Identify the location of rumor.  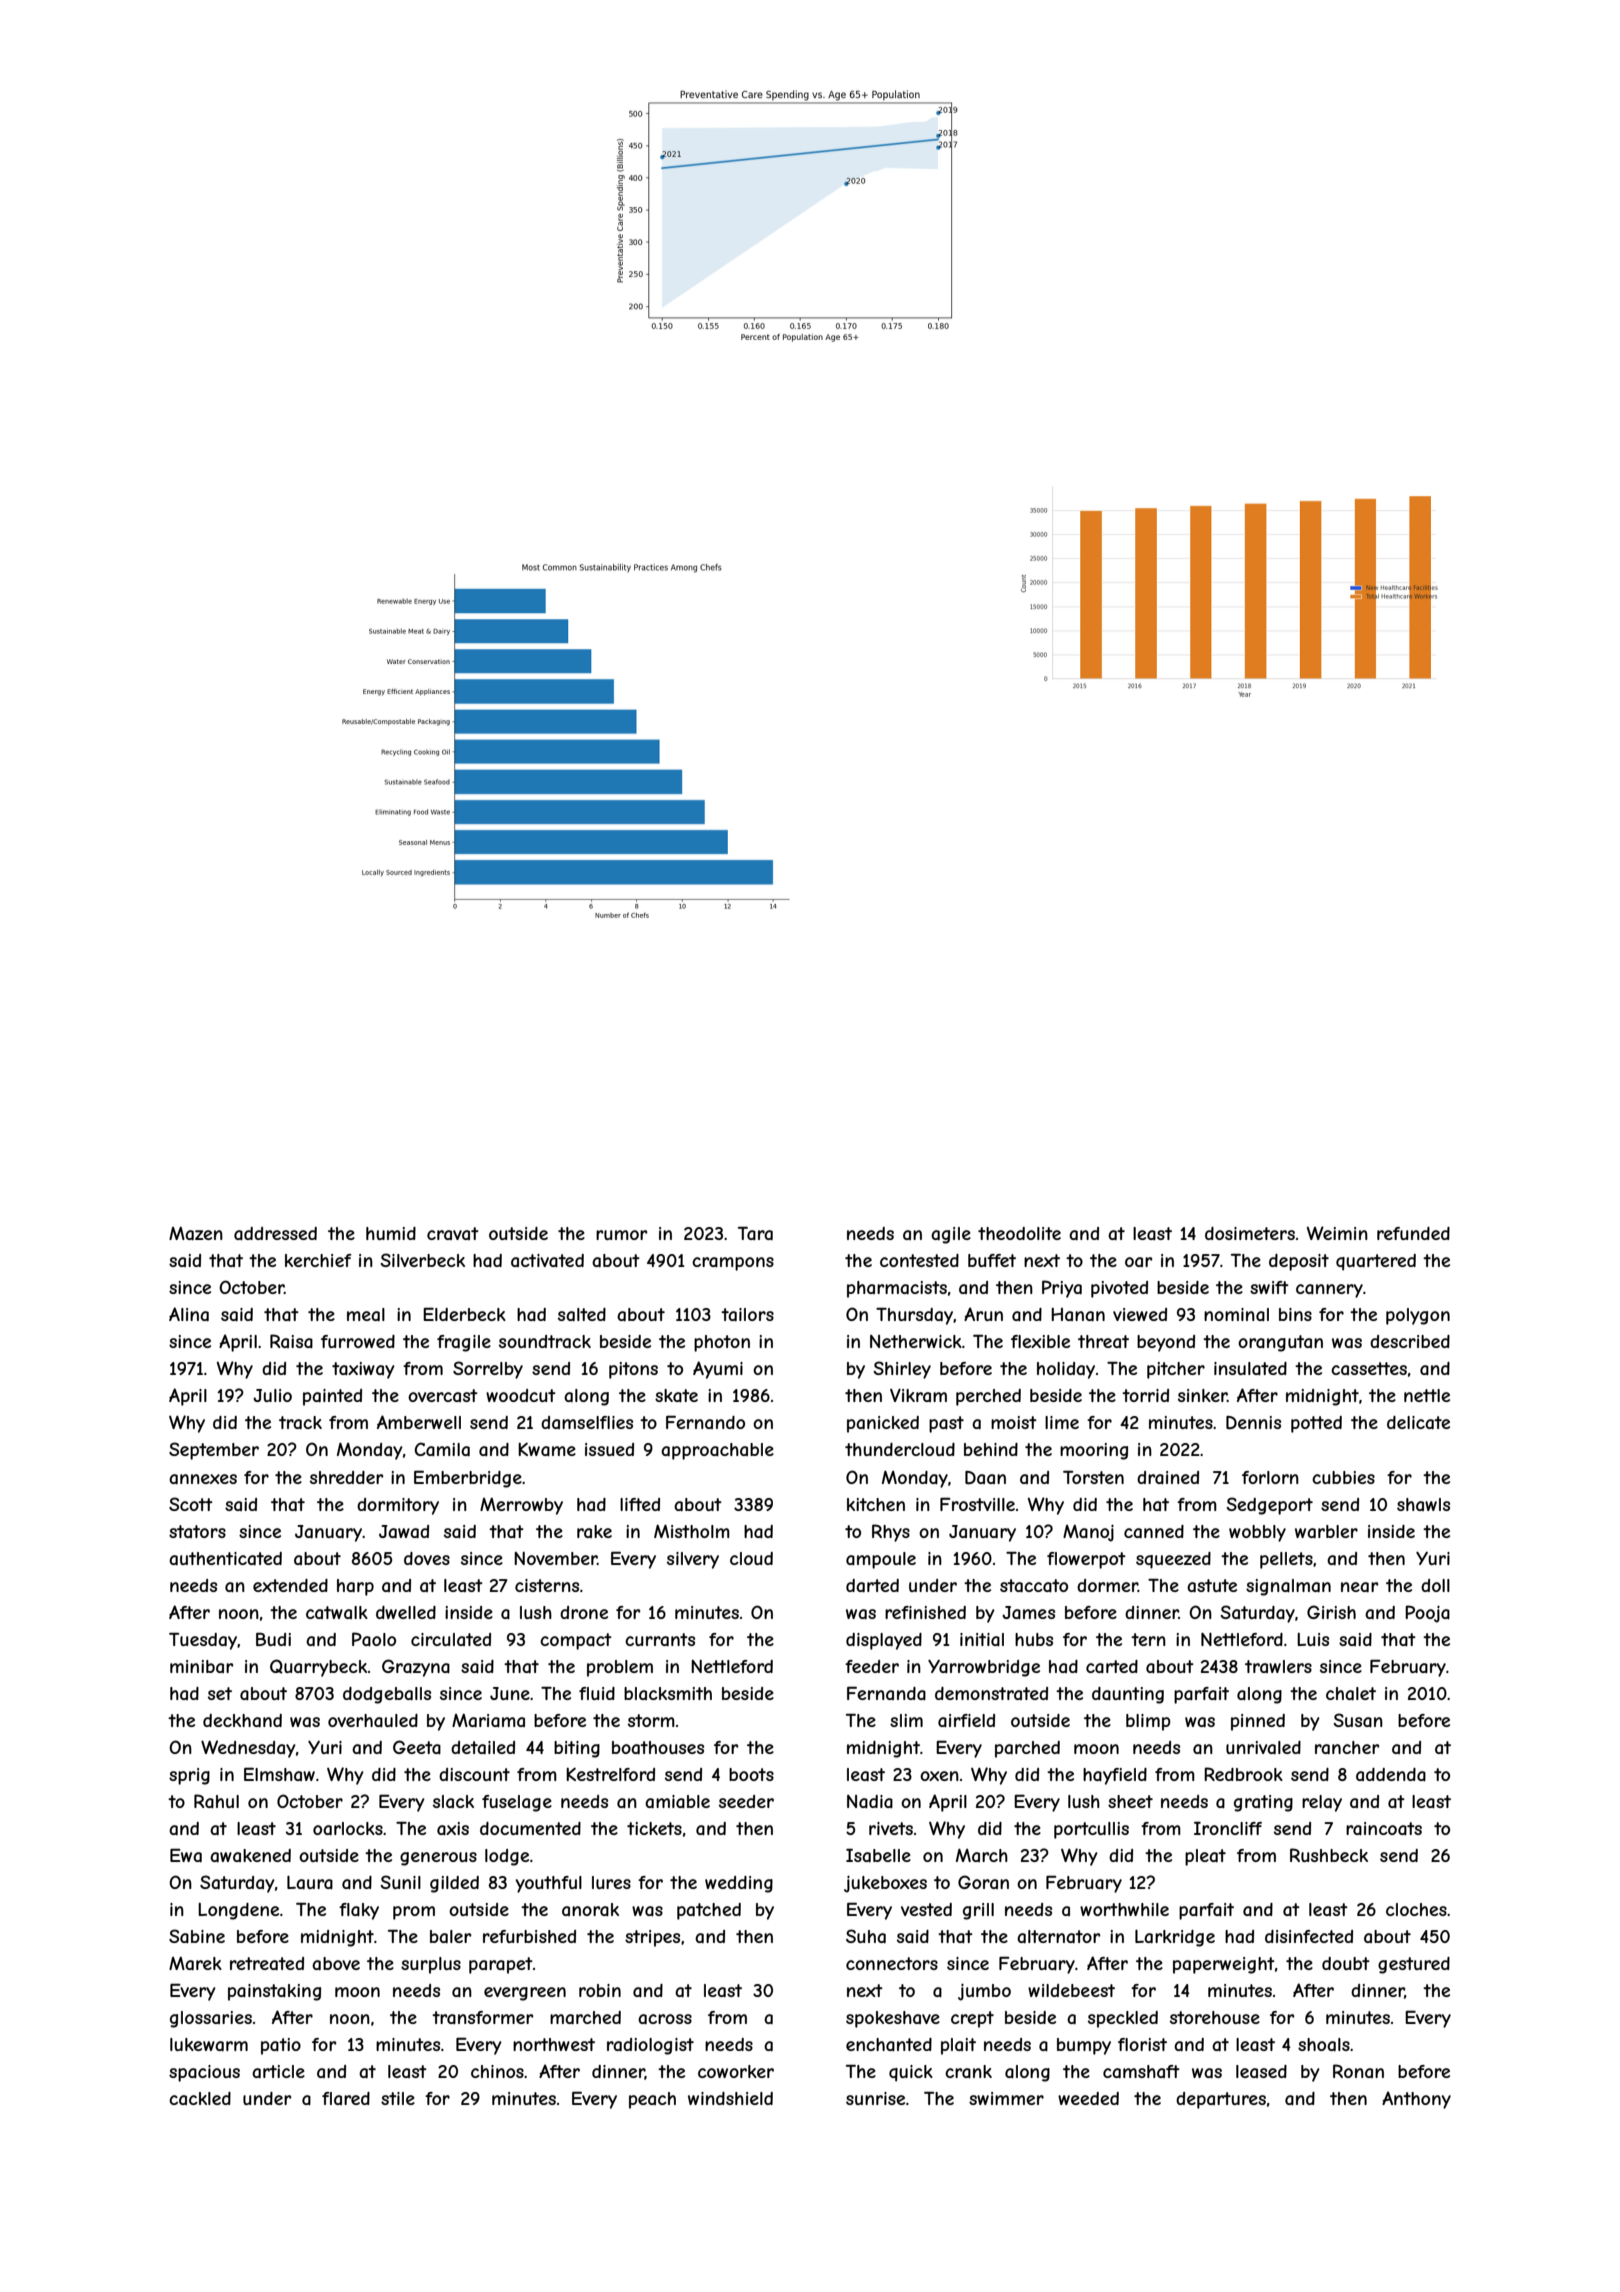
(622, 1235).
